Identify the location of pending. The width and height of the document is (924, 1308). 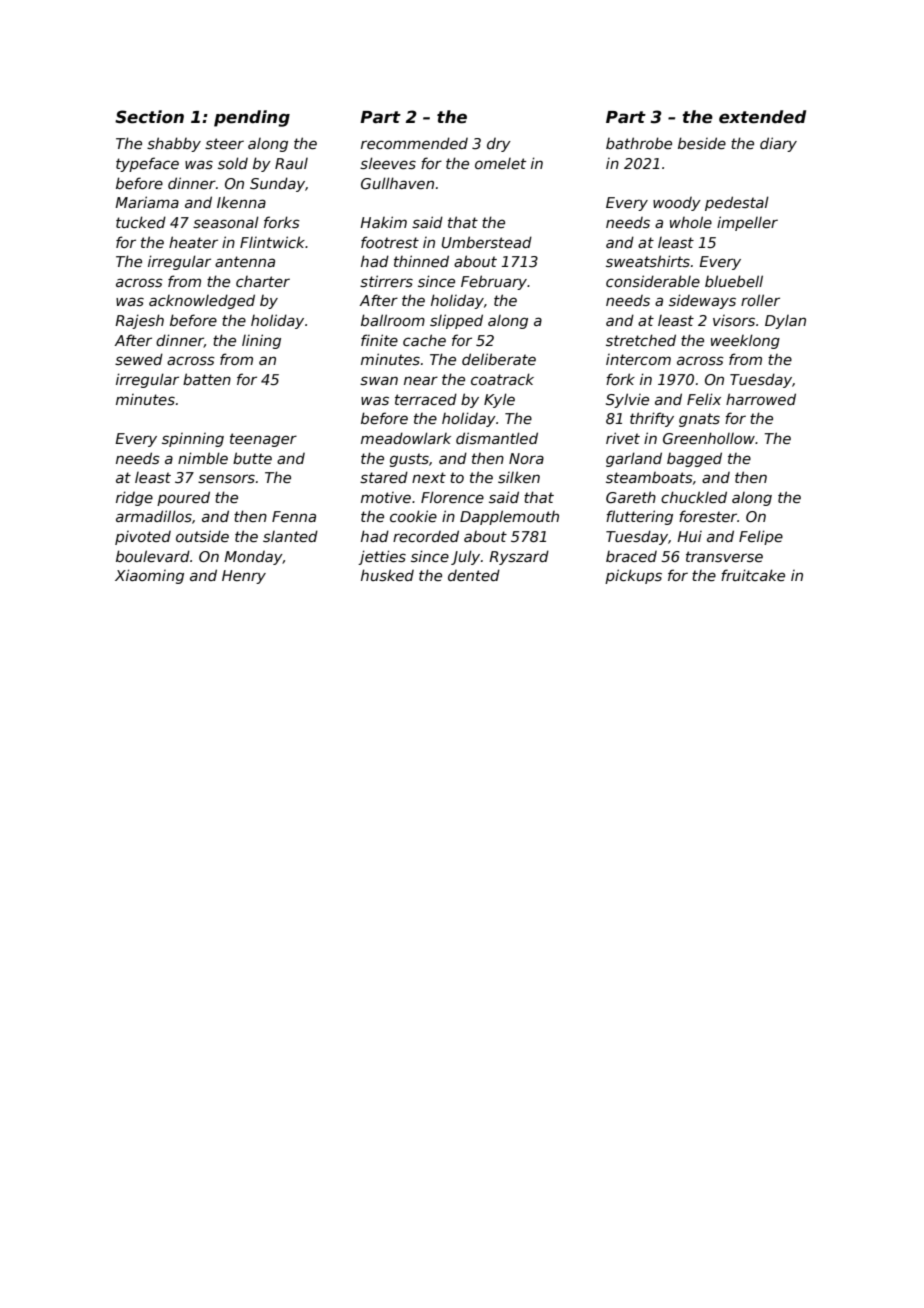
(252, 118).
